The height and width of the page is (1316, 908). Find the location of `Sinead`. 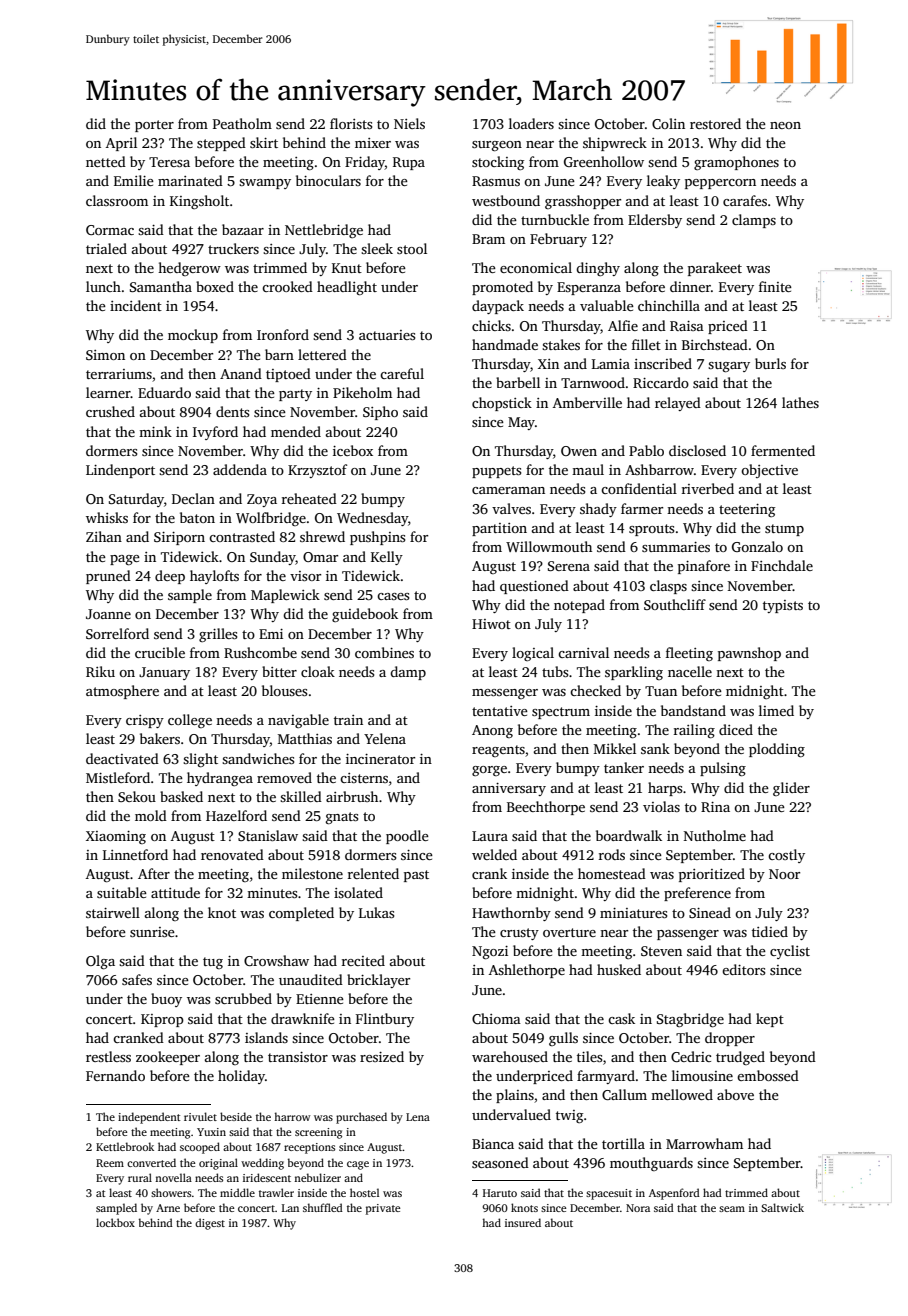

Sinead is located at coordinates (710, 912).
